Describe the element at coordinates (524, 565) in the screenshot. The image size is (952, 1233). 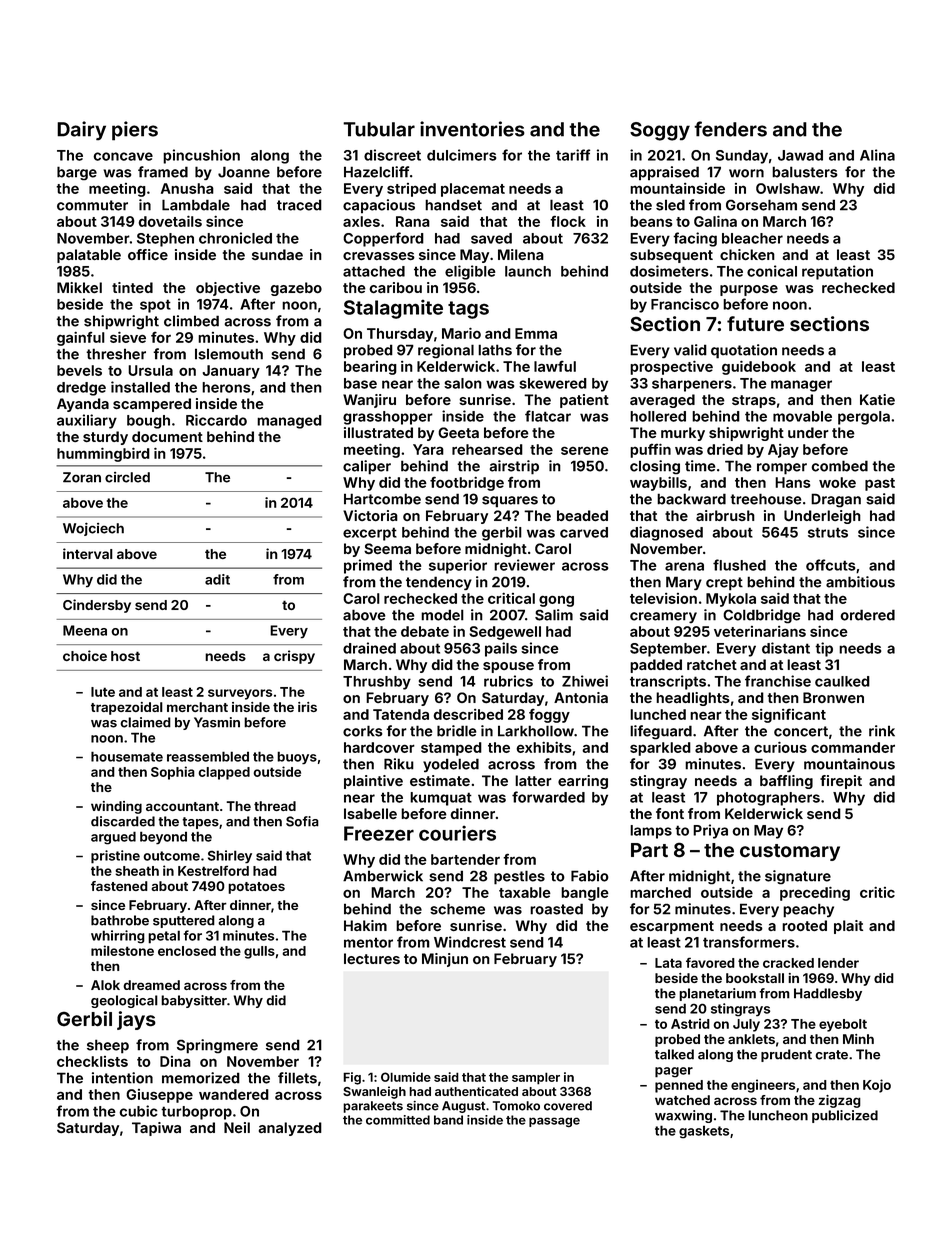
I see `reviewer` at that location.
